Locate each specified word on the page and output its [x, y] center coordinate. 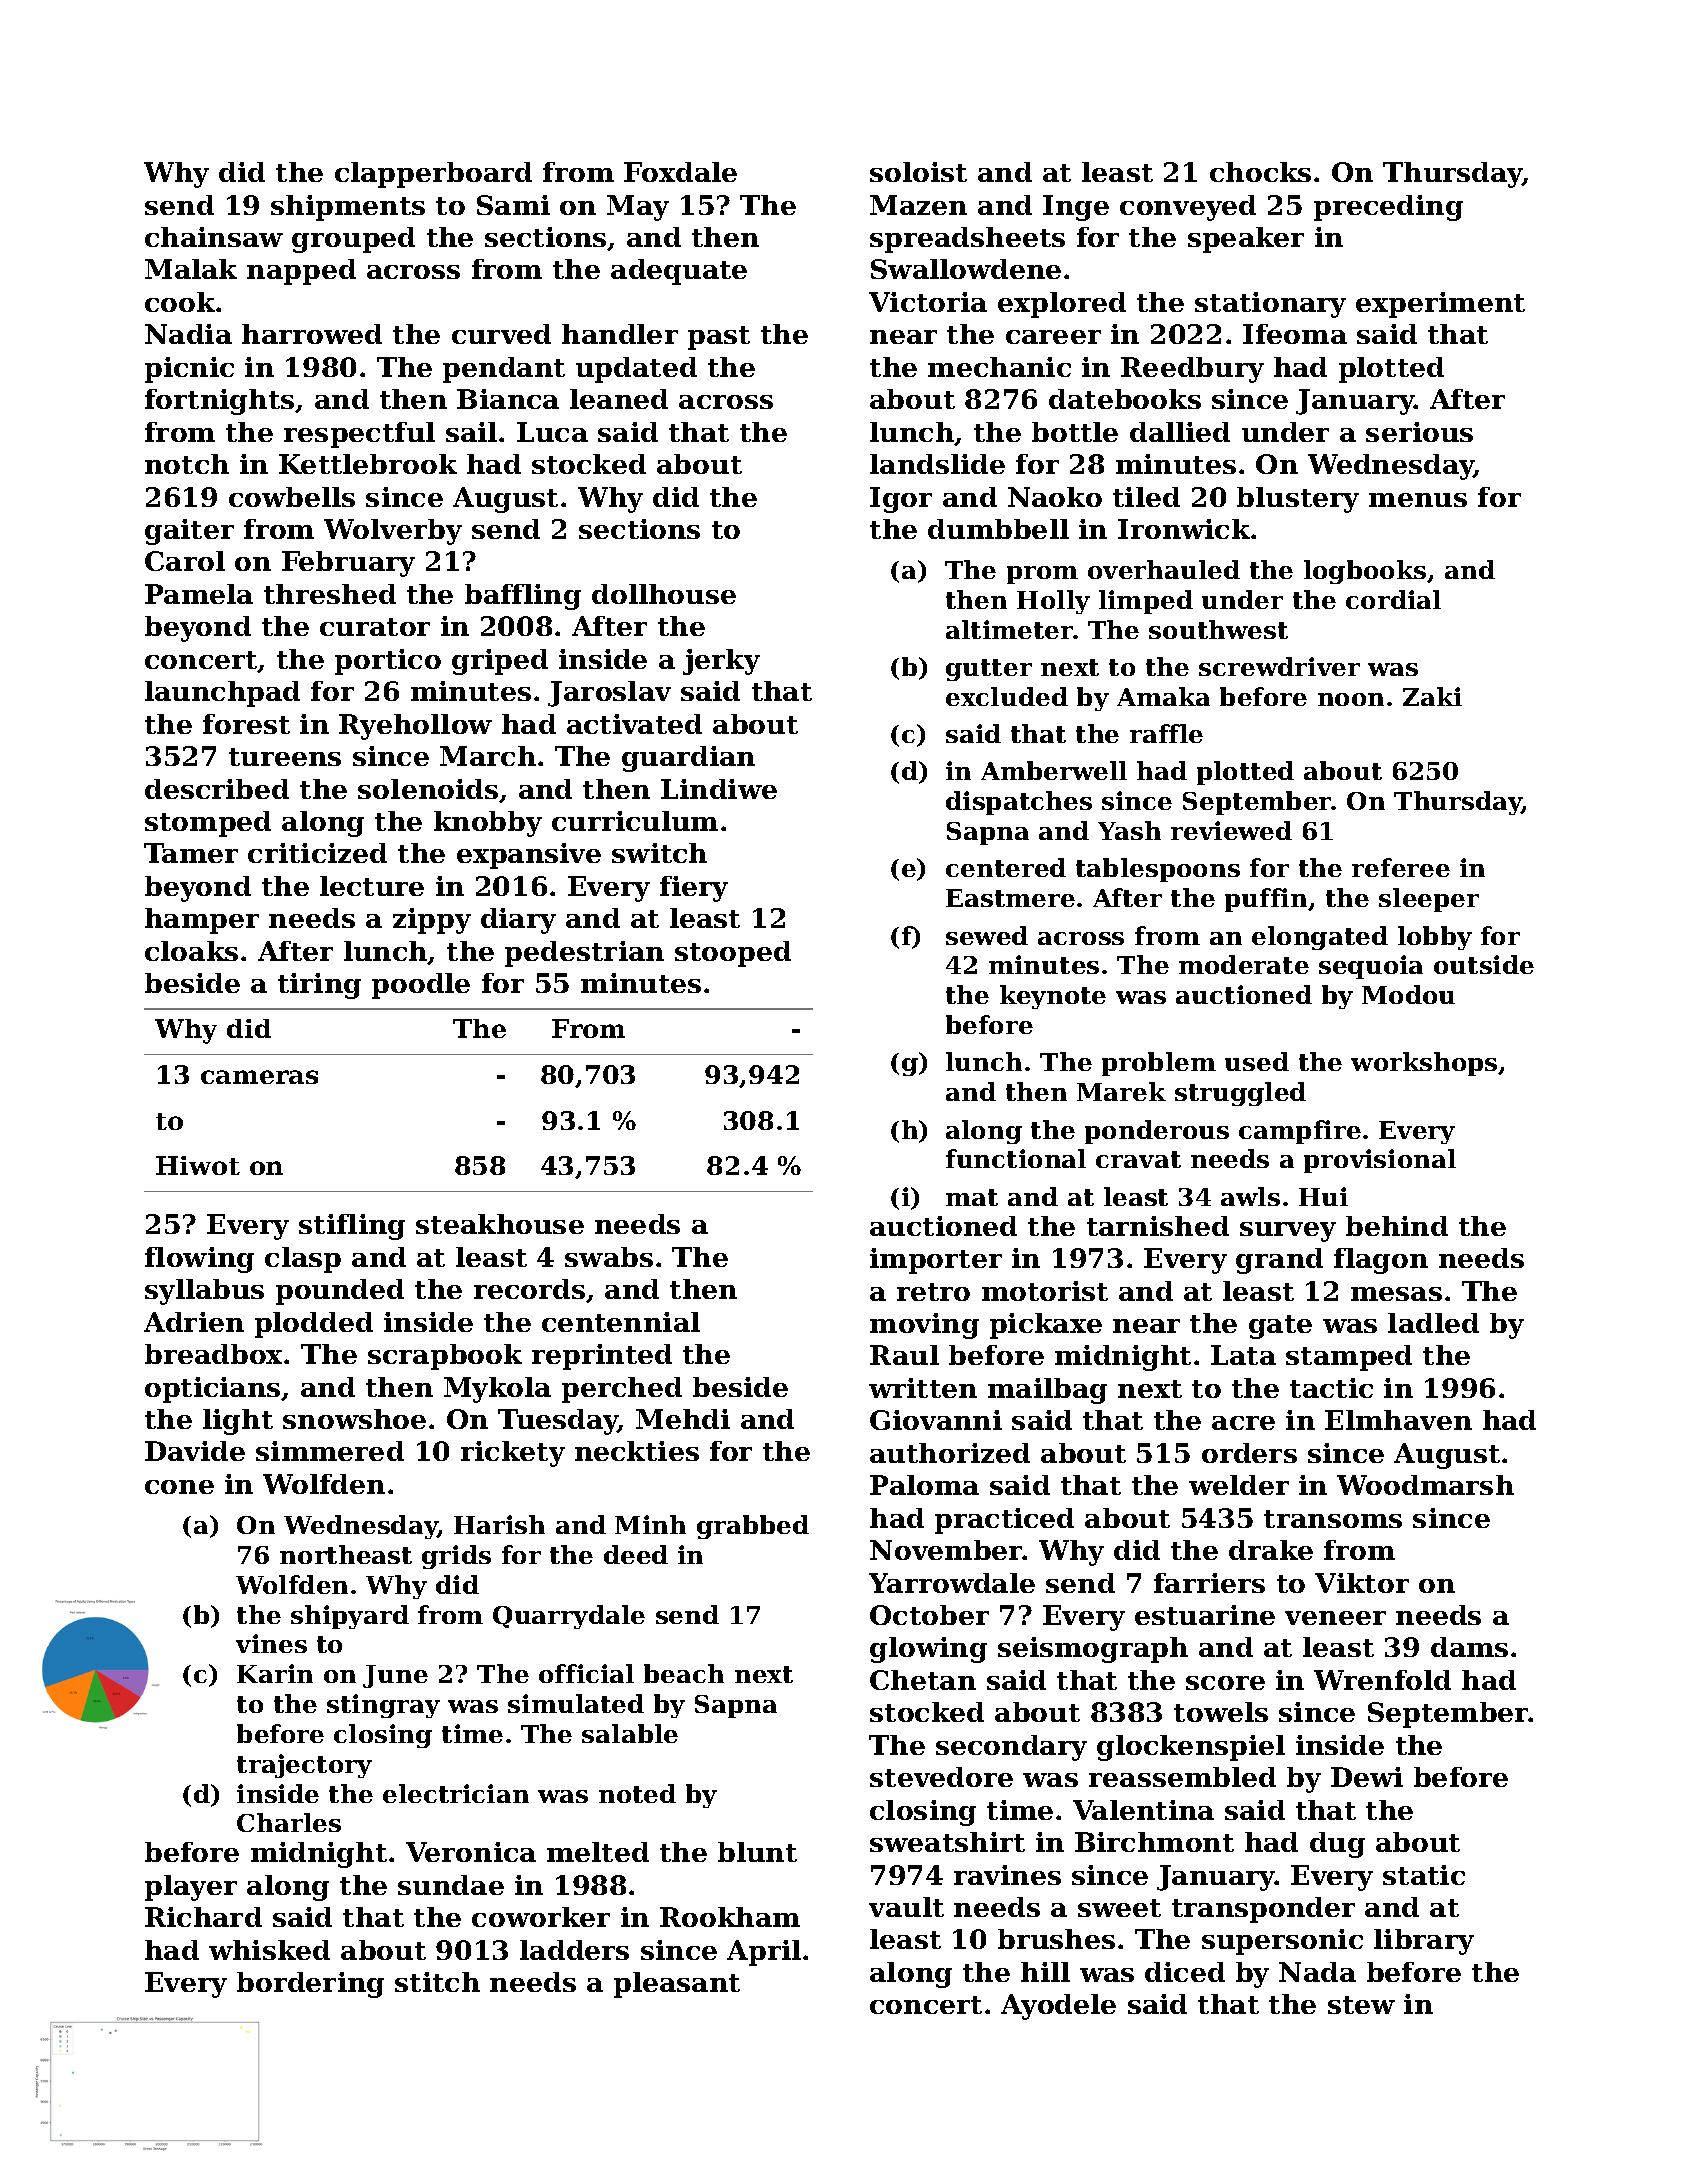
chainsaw [214, 237]
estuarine [1205, 1615]
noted [637, 1793]
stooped [733, 954]
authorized [950, 1453]
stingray [383, 1706]
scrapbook [445, 1357]
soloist [918, 172]
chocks [1260, 172]
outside [1484, 964]
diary [518, 921]
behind [1397, 1226]
